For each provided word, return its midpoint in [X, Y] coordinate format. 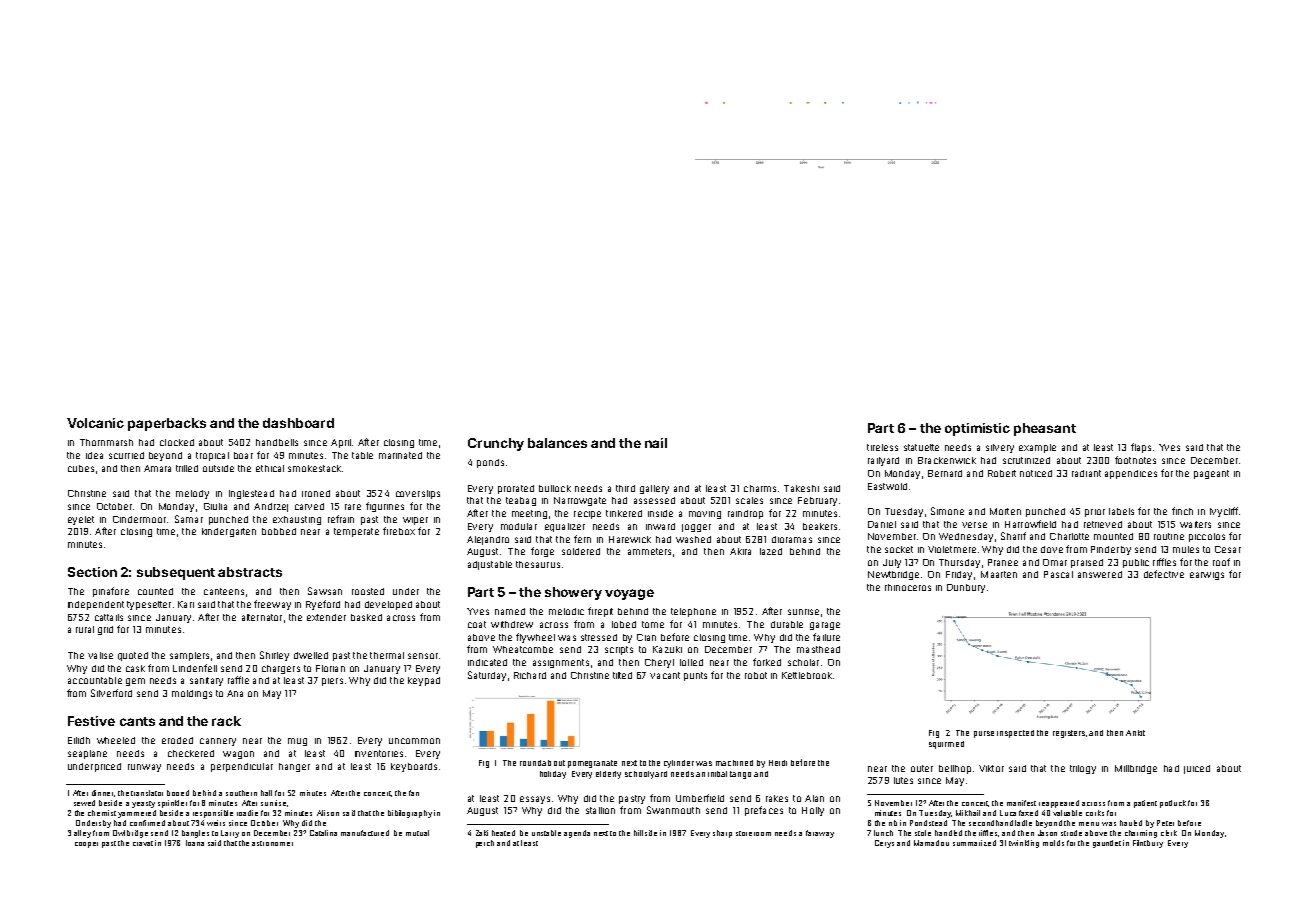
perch [485, 844]
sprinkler [172, 804]
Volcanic [95, 423]
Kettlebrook [807, 675]
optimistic [977, 429]
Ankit [1135, 733]
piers [332, 682]
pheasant [1045, 429]
